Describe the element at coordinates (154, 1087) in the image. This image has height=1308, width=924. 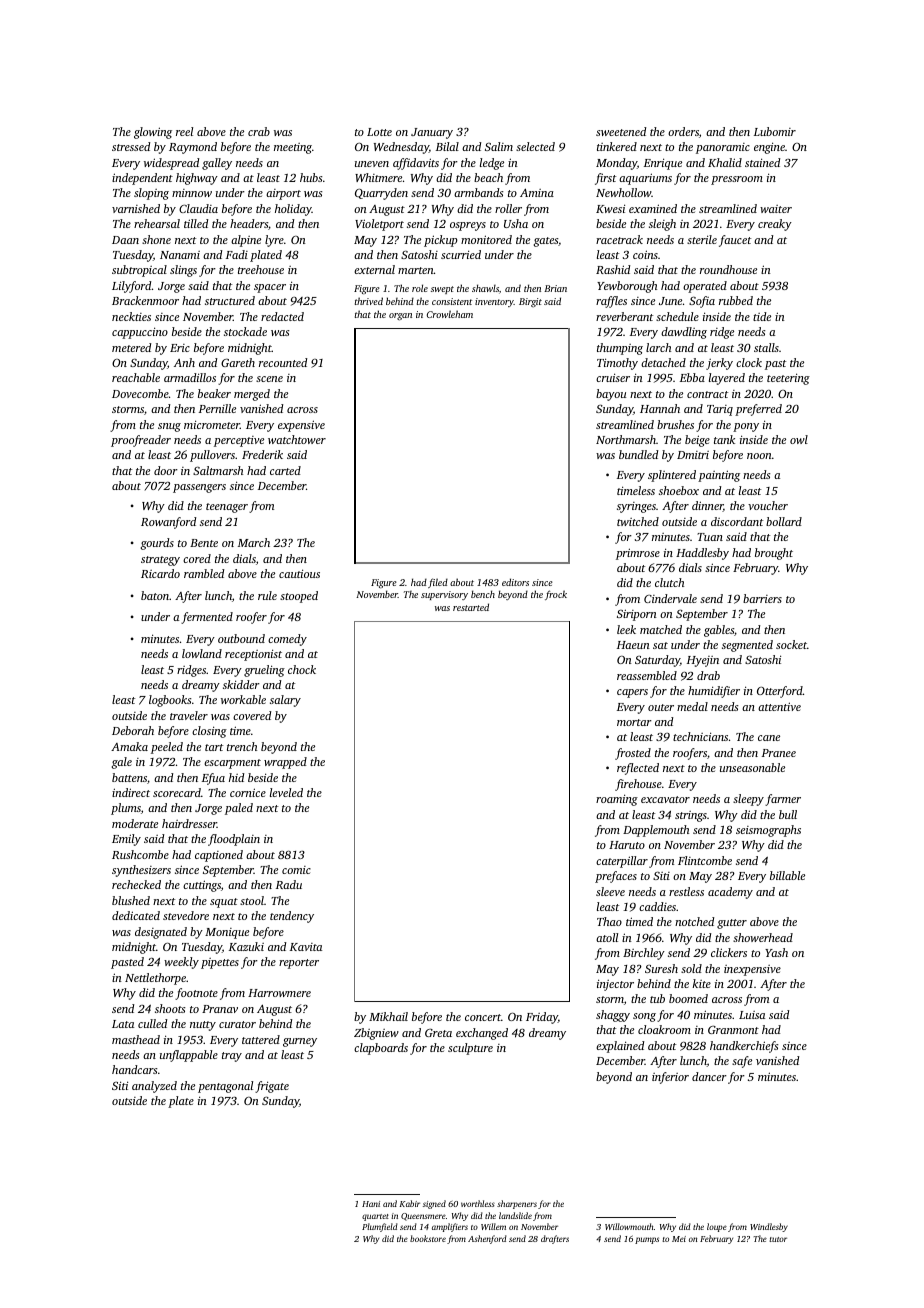
I see `analyzed` at that location.
